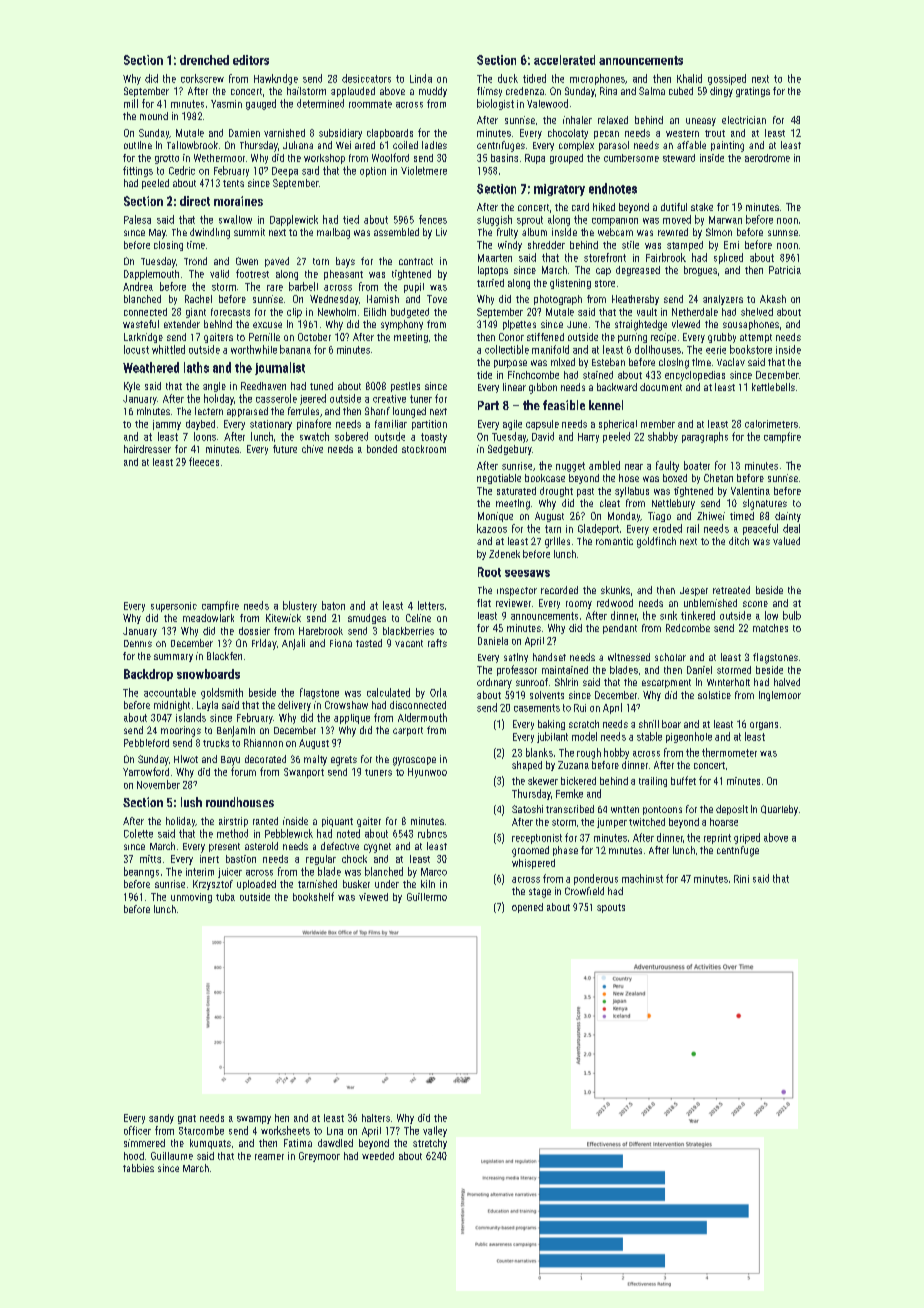 Image resolution: width=924 pixels, height=1308 pixels. I want to click on tuba, so click(225, 897).
